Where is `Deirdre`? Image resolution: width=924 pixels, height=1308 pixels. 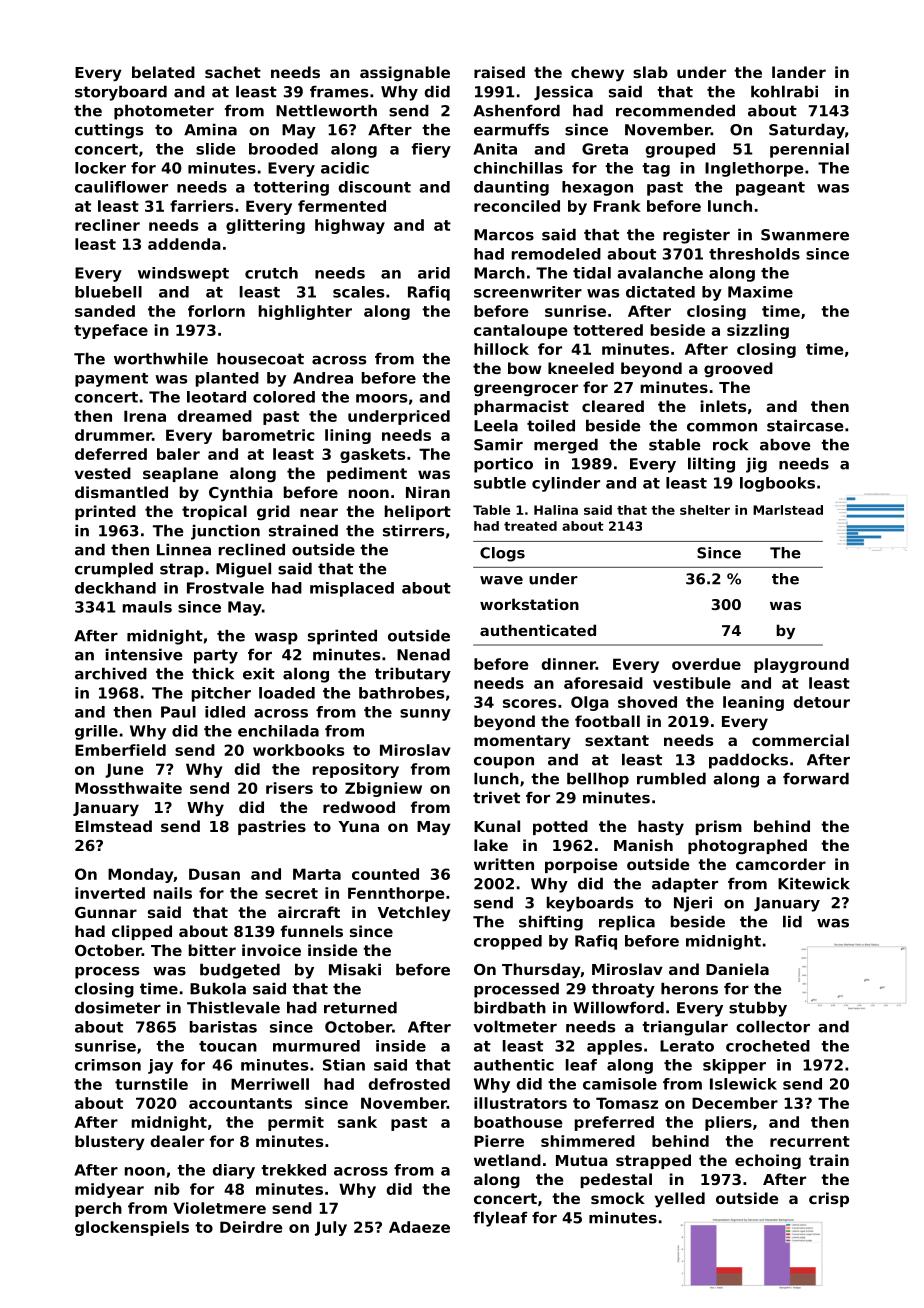 Deirdre is located at coordinates (251, 1227).
